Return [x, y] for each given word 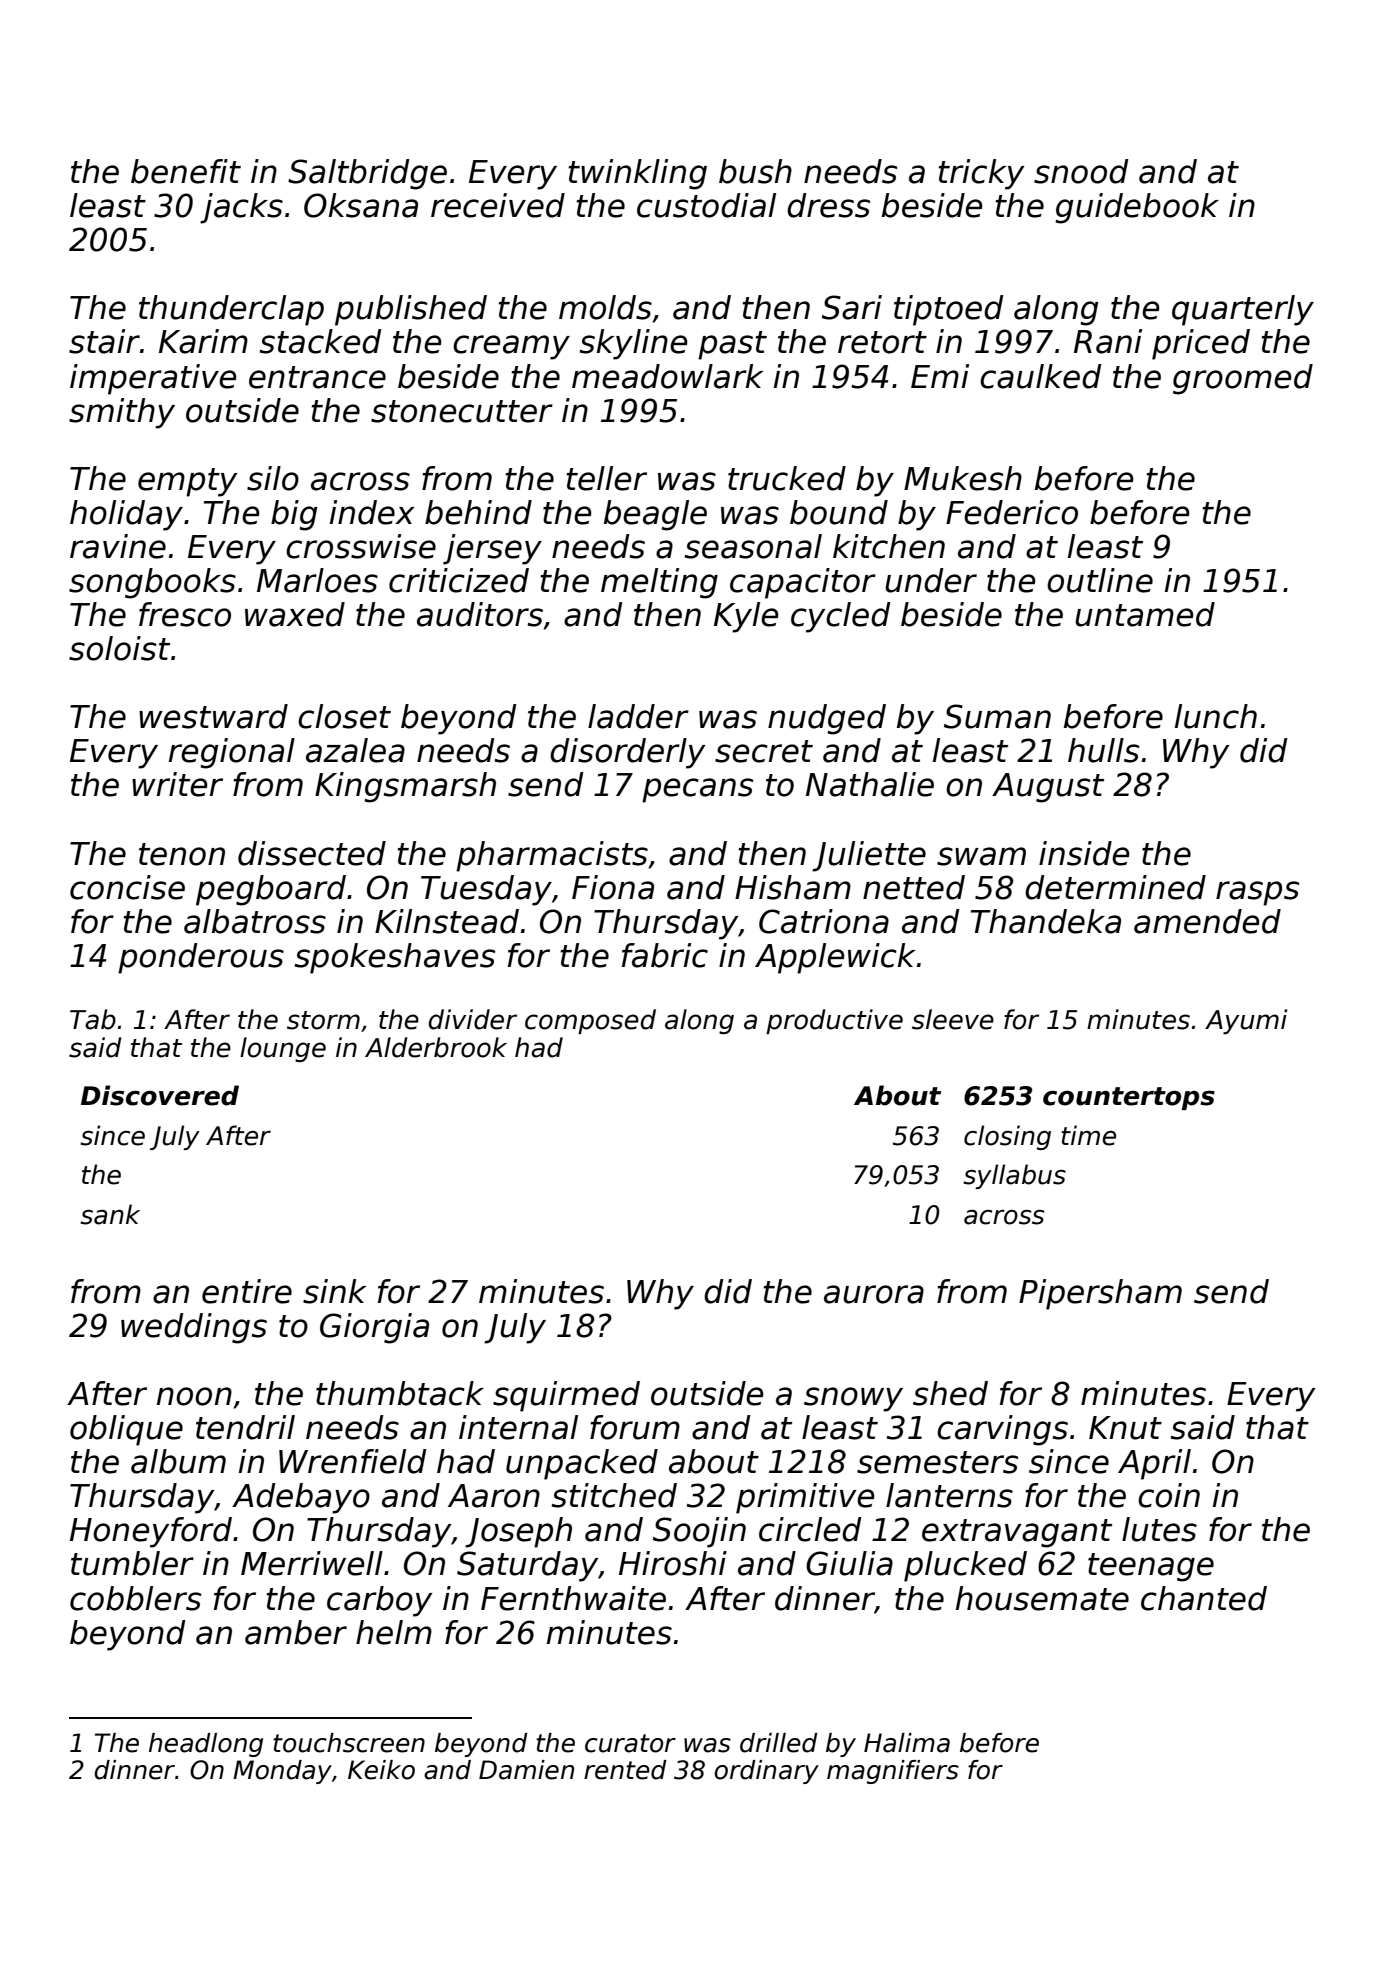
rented [625, 1770]
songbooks [152, 583]
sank [110, 1214]
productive [834, 1021]
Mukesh [963, 478]
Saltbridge [367, 174]
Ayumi [1246, 1021]
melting [659, 583]
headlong [206, 1745]
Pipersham [1100, 1294]
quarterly [1243, 310]
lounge [283, 1049]
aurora [874, 1294]
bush [755, 171]
